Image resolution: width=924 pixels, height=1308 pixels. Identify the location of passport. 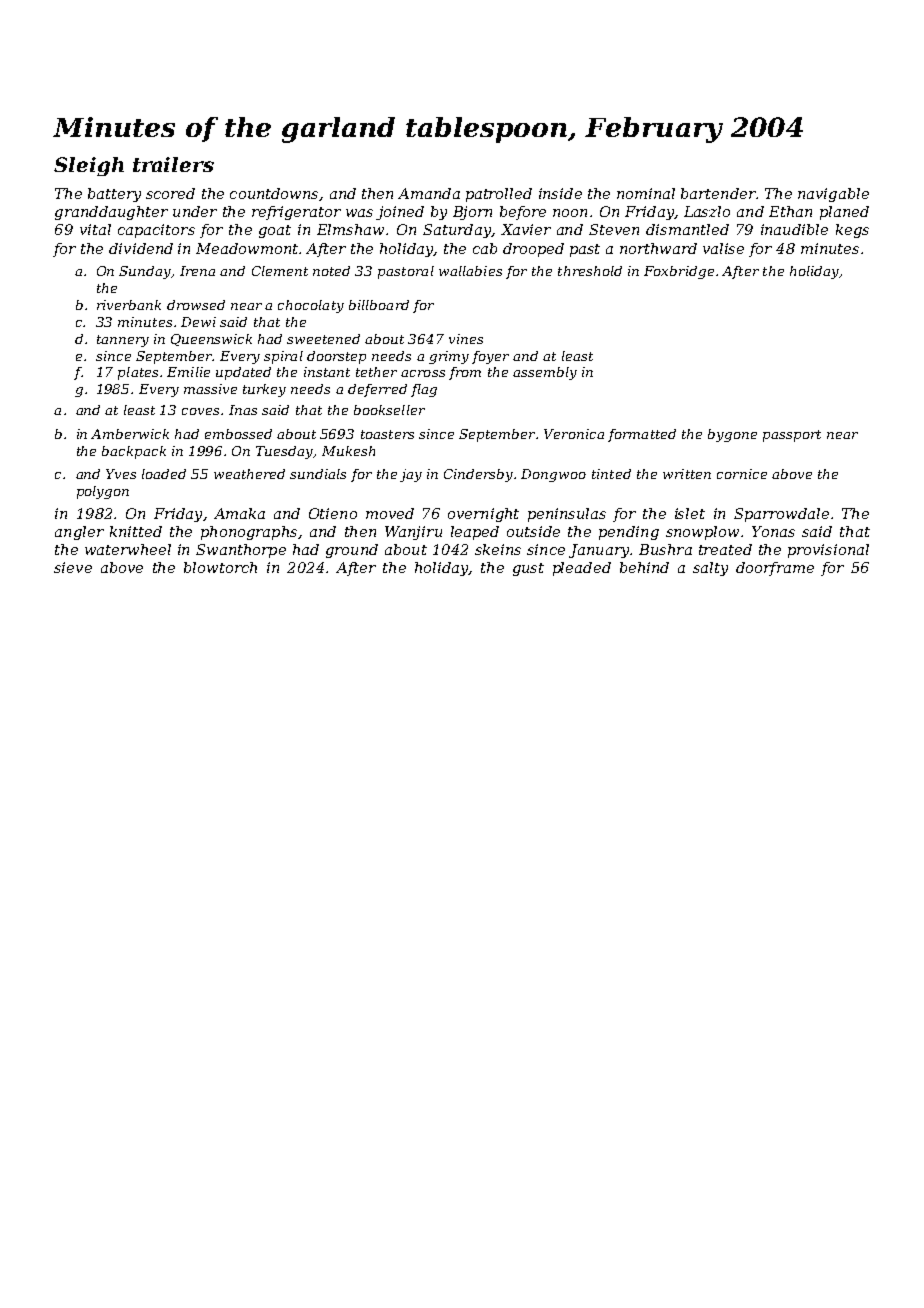
(792, 436).
